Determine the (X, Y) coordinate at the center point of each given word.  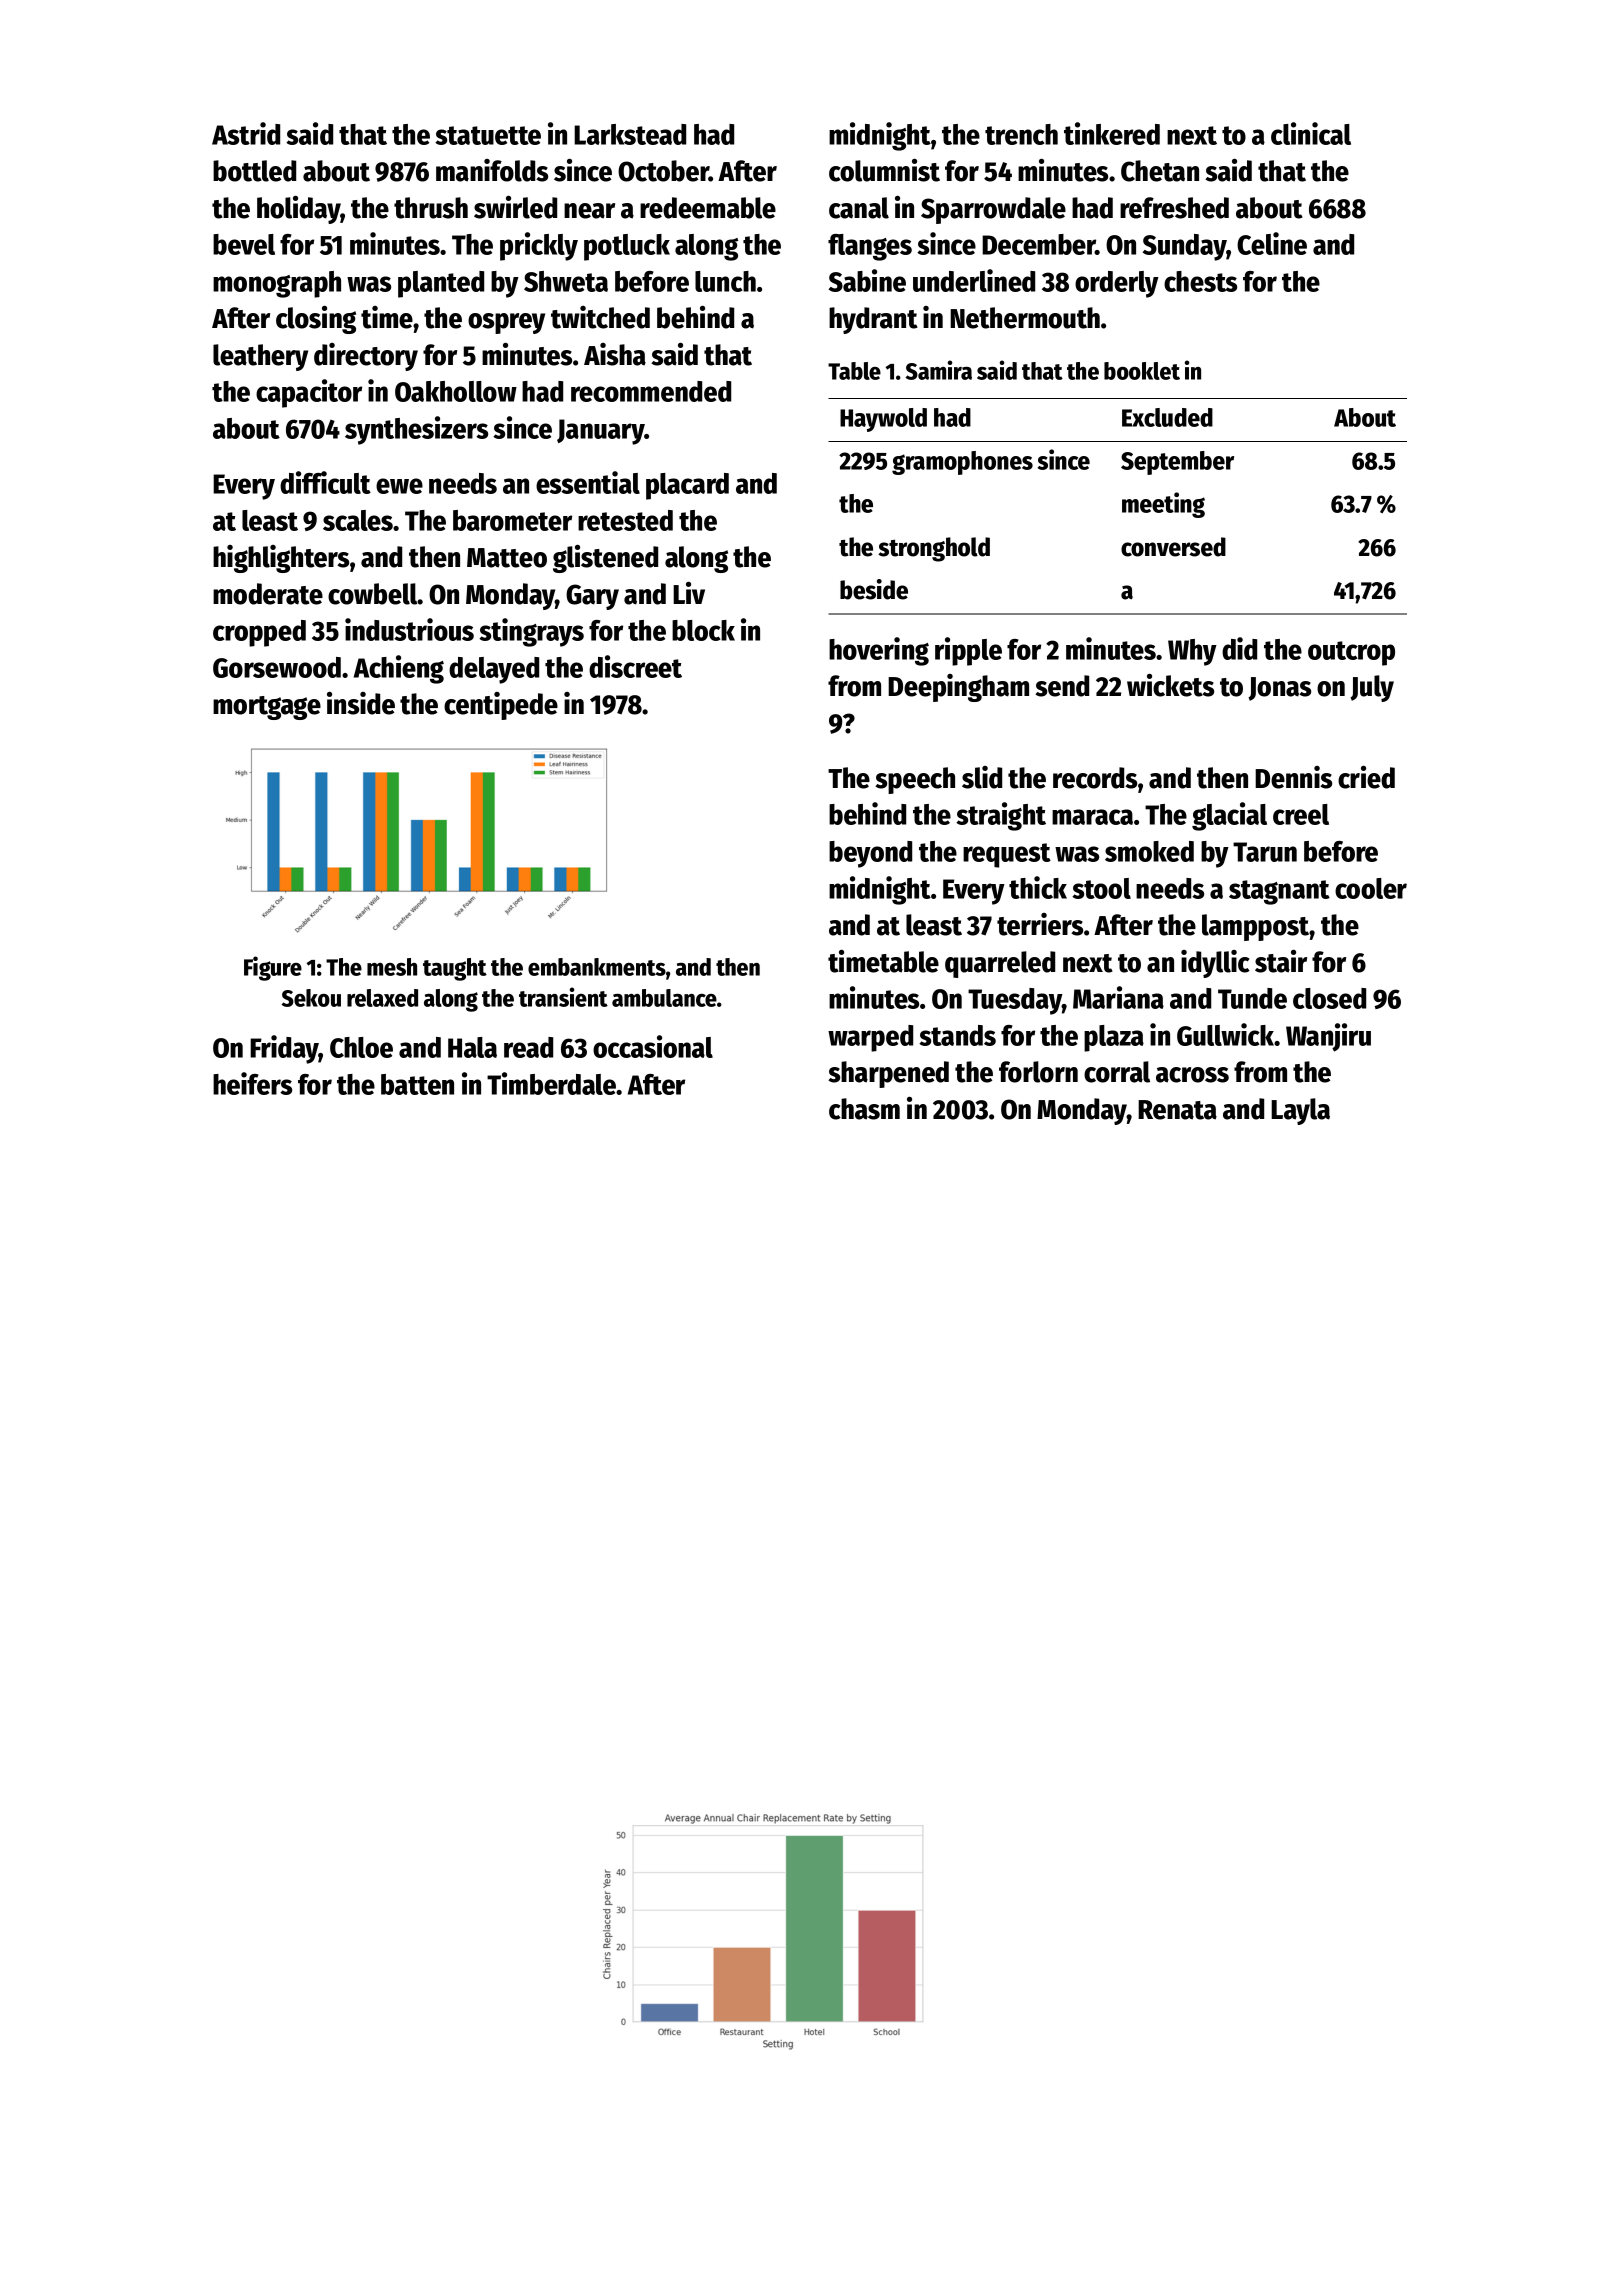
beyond (870, 854)
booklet (1142, 371)
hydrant (873, 320)
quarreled (1000, 964)
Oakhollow (456, 391)
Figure (273, 968)
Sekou (311, 998)
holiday (299, 210)
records (1095, 778)
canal (859, 208)
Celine (1272, 243)
